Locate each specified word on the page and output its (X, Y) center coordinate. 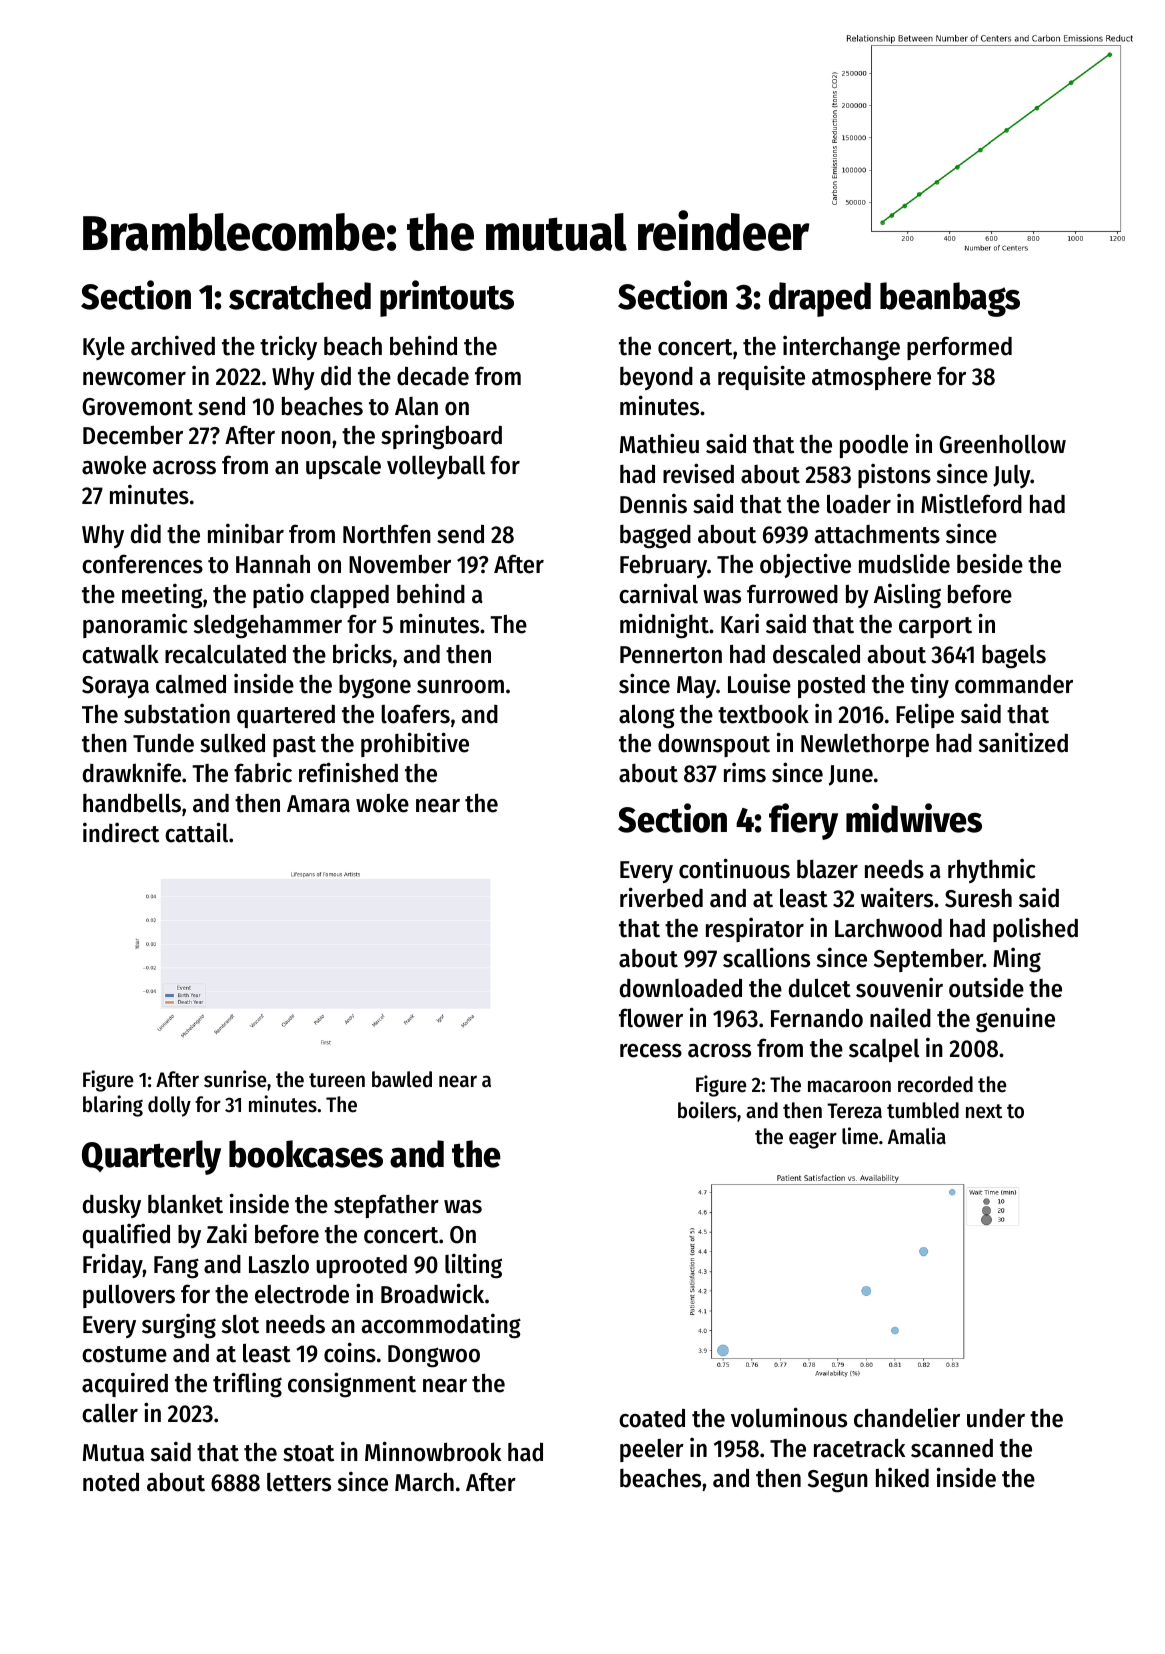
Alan (416, 406)
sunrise (235, 1079)
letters (299, 1482)
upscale (343, 467)
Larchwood (888, 928)
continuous (734, 868)
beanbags (950, 299)
